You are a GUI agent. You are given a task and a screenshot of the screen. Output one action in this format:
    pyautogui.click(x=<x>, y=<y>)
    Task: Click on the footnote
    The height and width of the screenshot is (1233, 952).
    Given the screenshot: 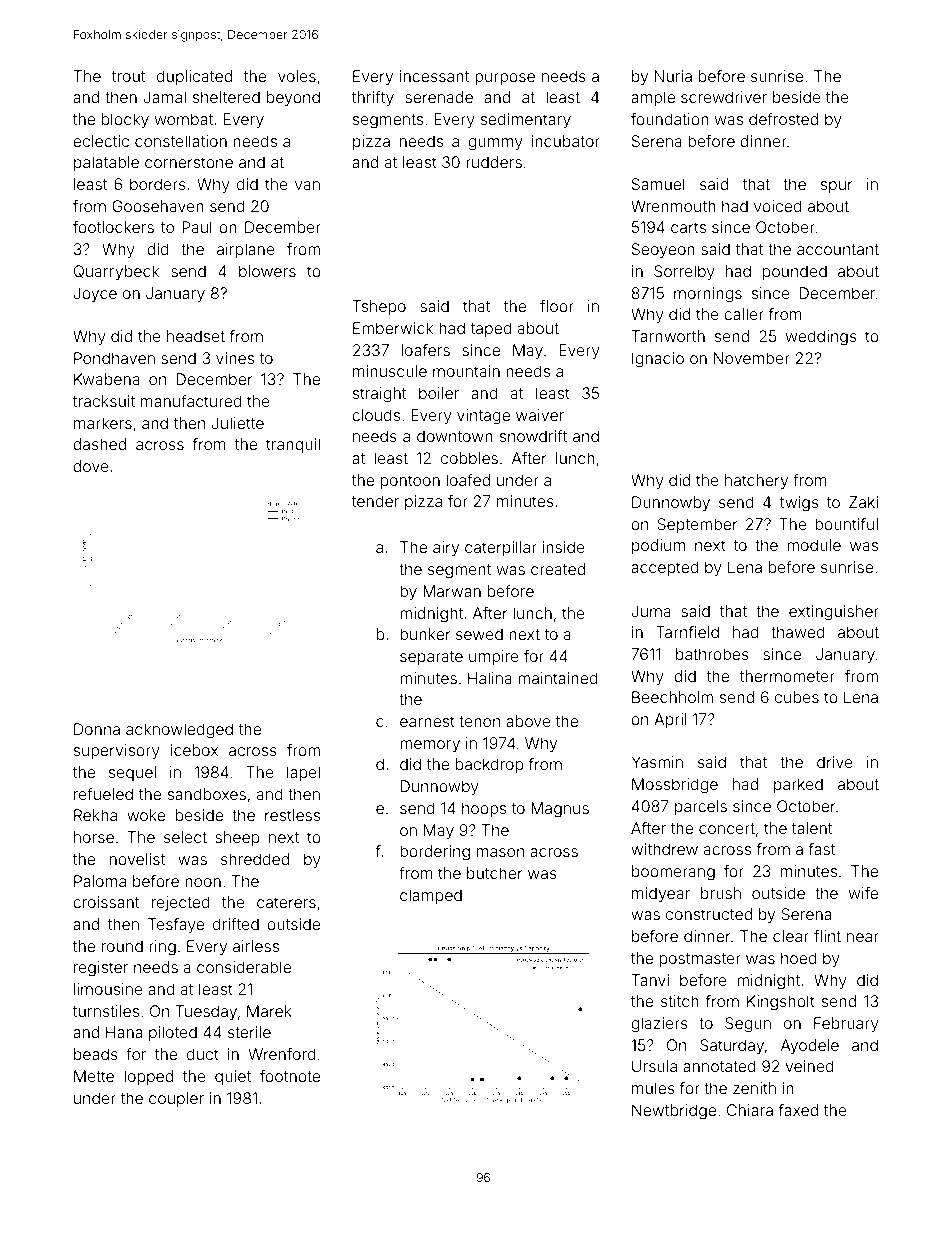 What is the action you would take?
    pyautogui.click(x=290, y=1076)
